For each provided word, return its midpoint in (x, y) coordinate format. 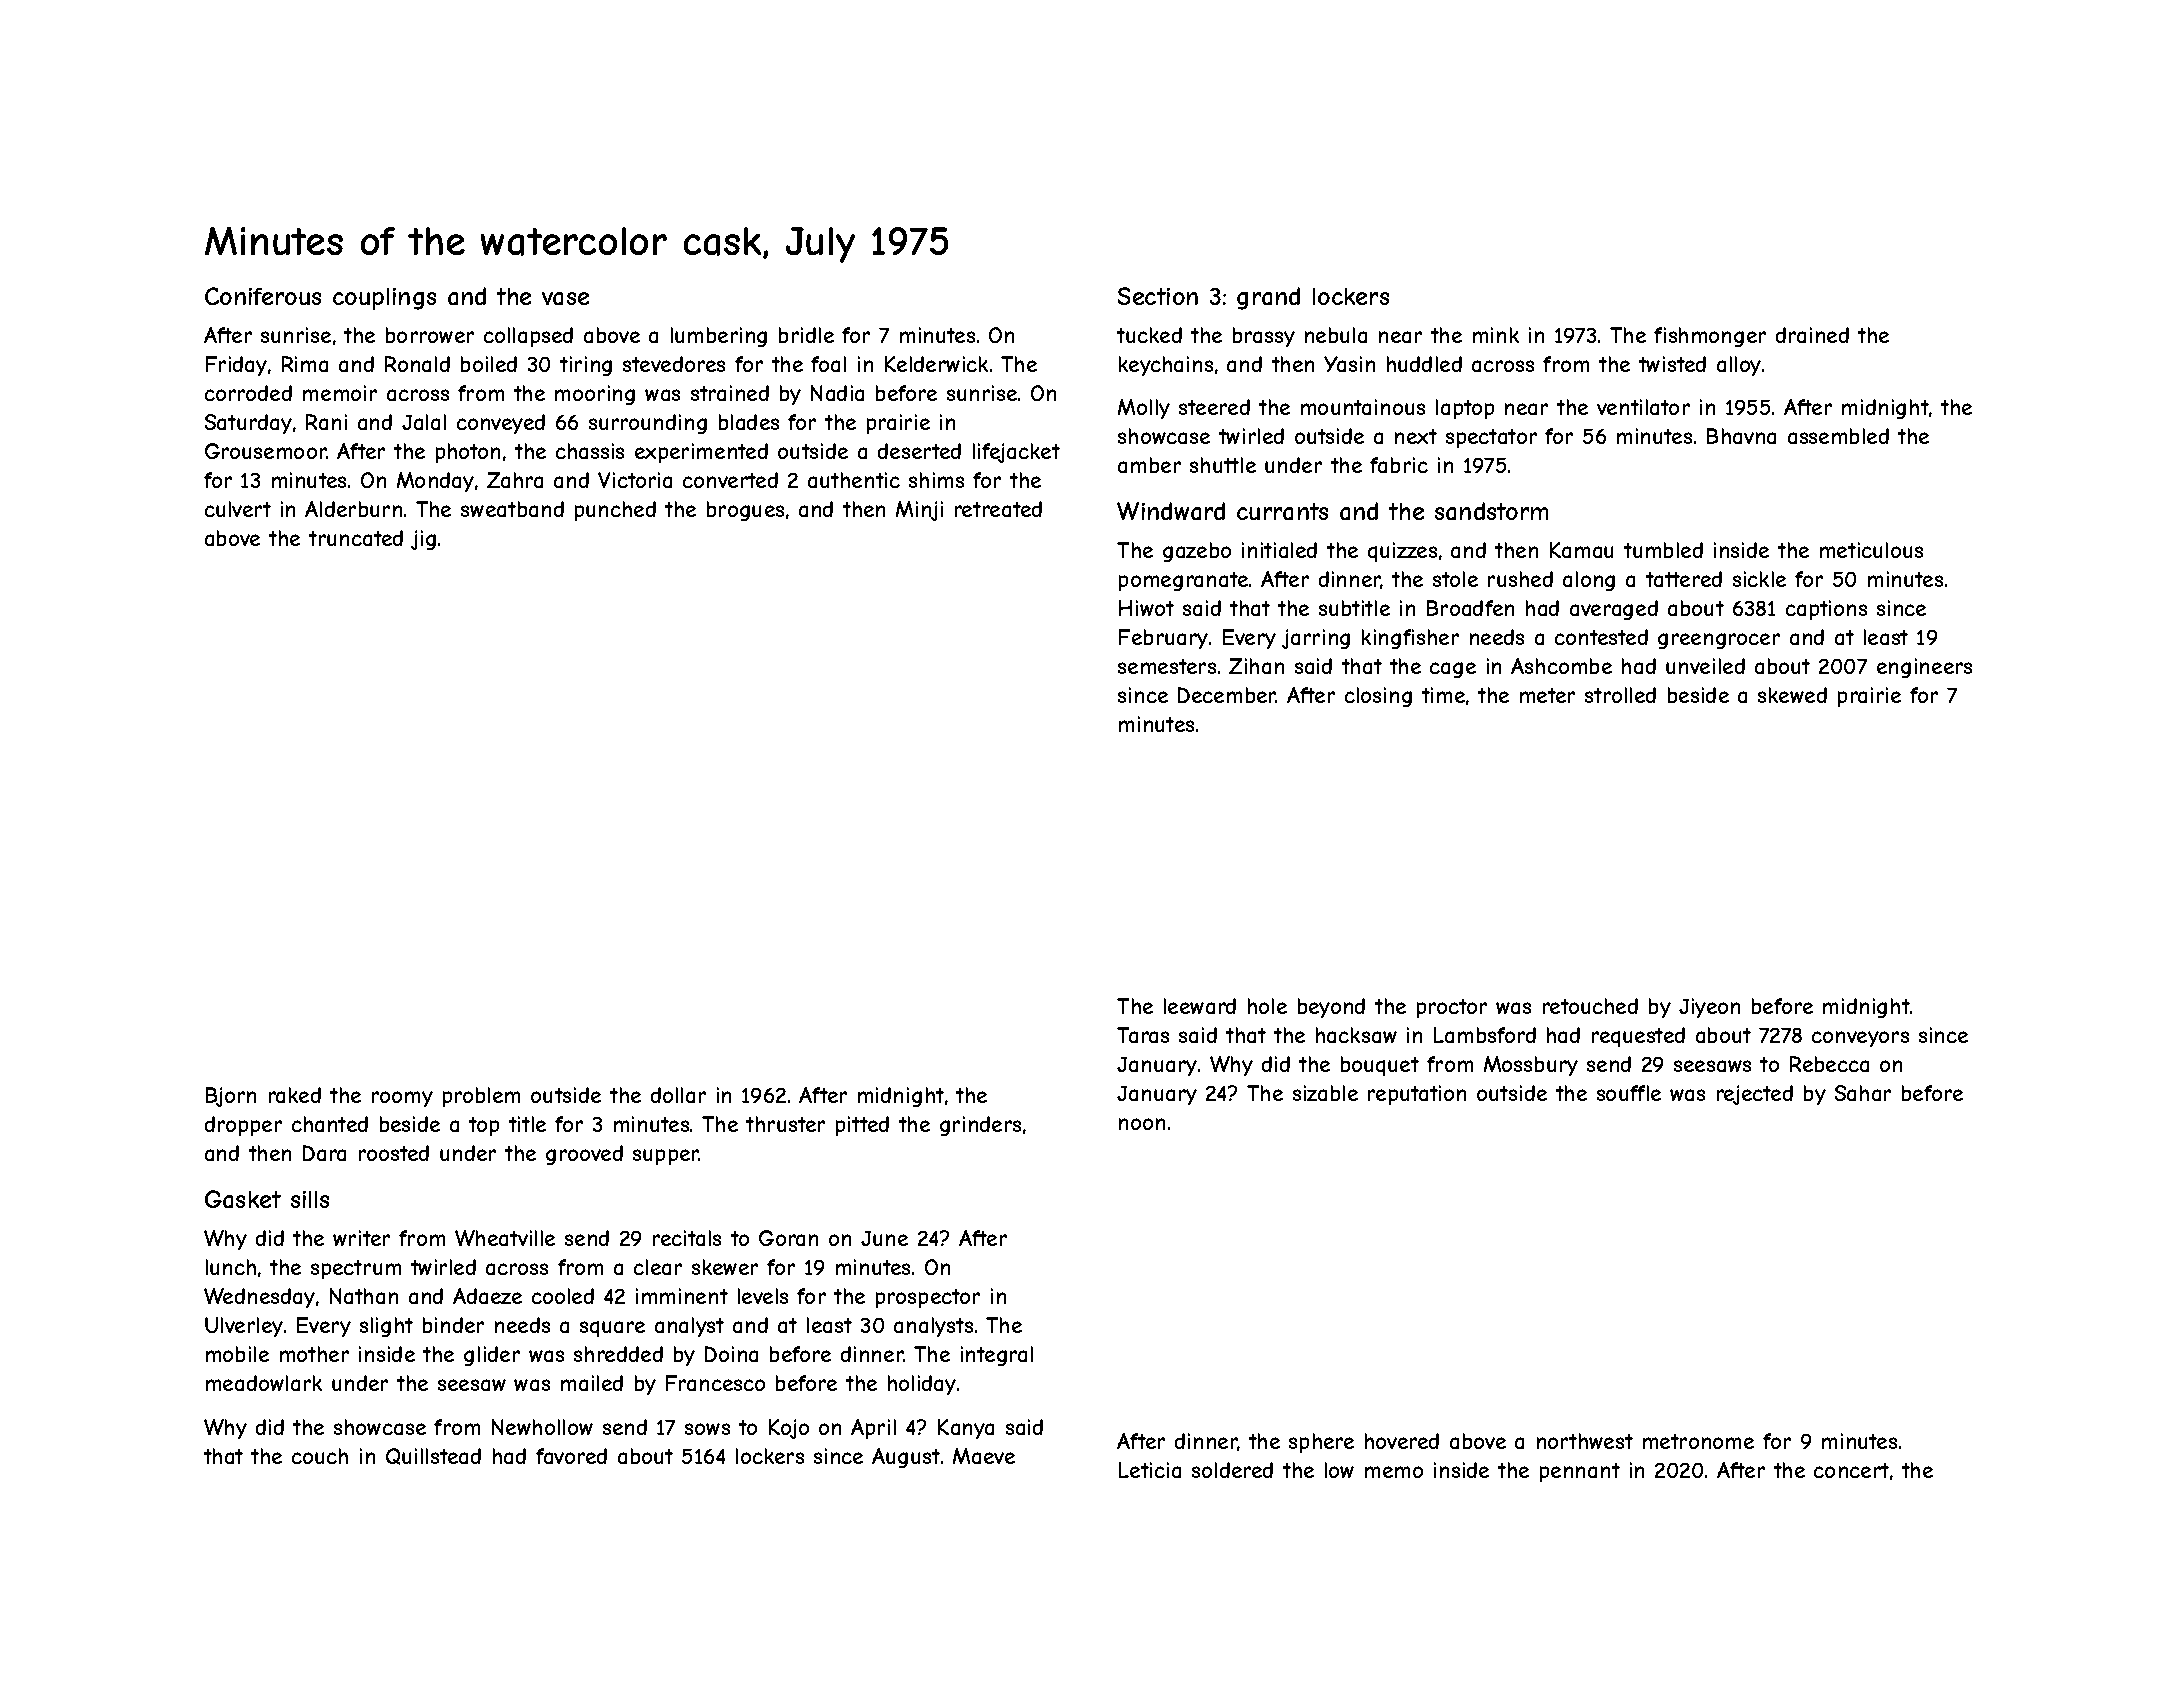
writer (361, 1238)
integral (997, 1356)
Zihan (1256, 666)
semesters (1167, 666)
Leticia (1150, 1470)
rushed (1520, 579)
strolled (1620, 695)
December (1227, 695)
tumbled (1663, 550)
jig (423, 540)
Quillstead (433, 1456)
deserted (919, 451)
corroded (248, 393)
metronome (1698, 1441)
